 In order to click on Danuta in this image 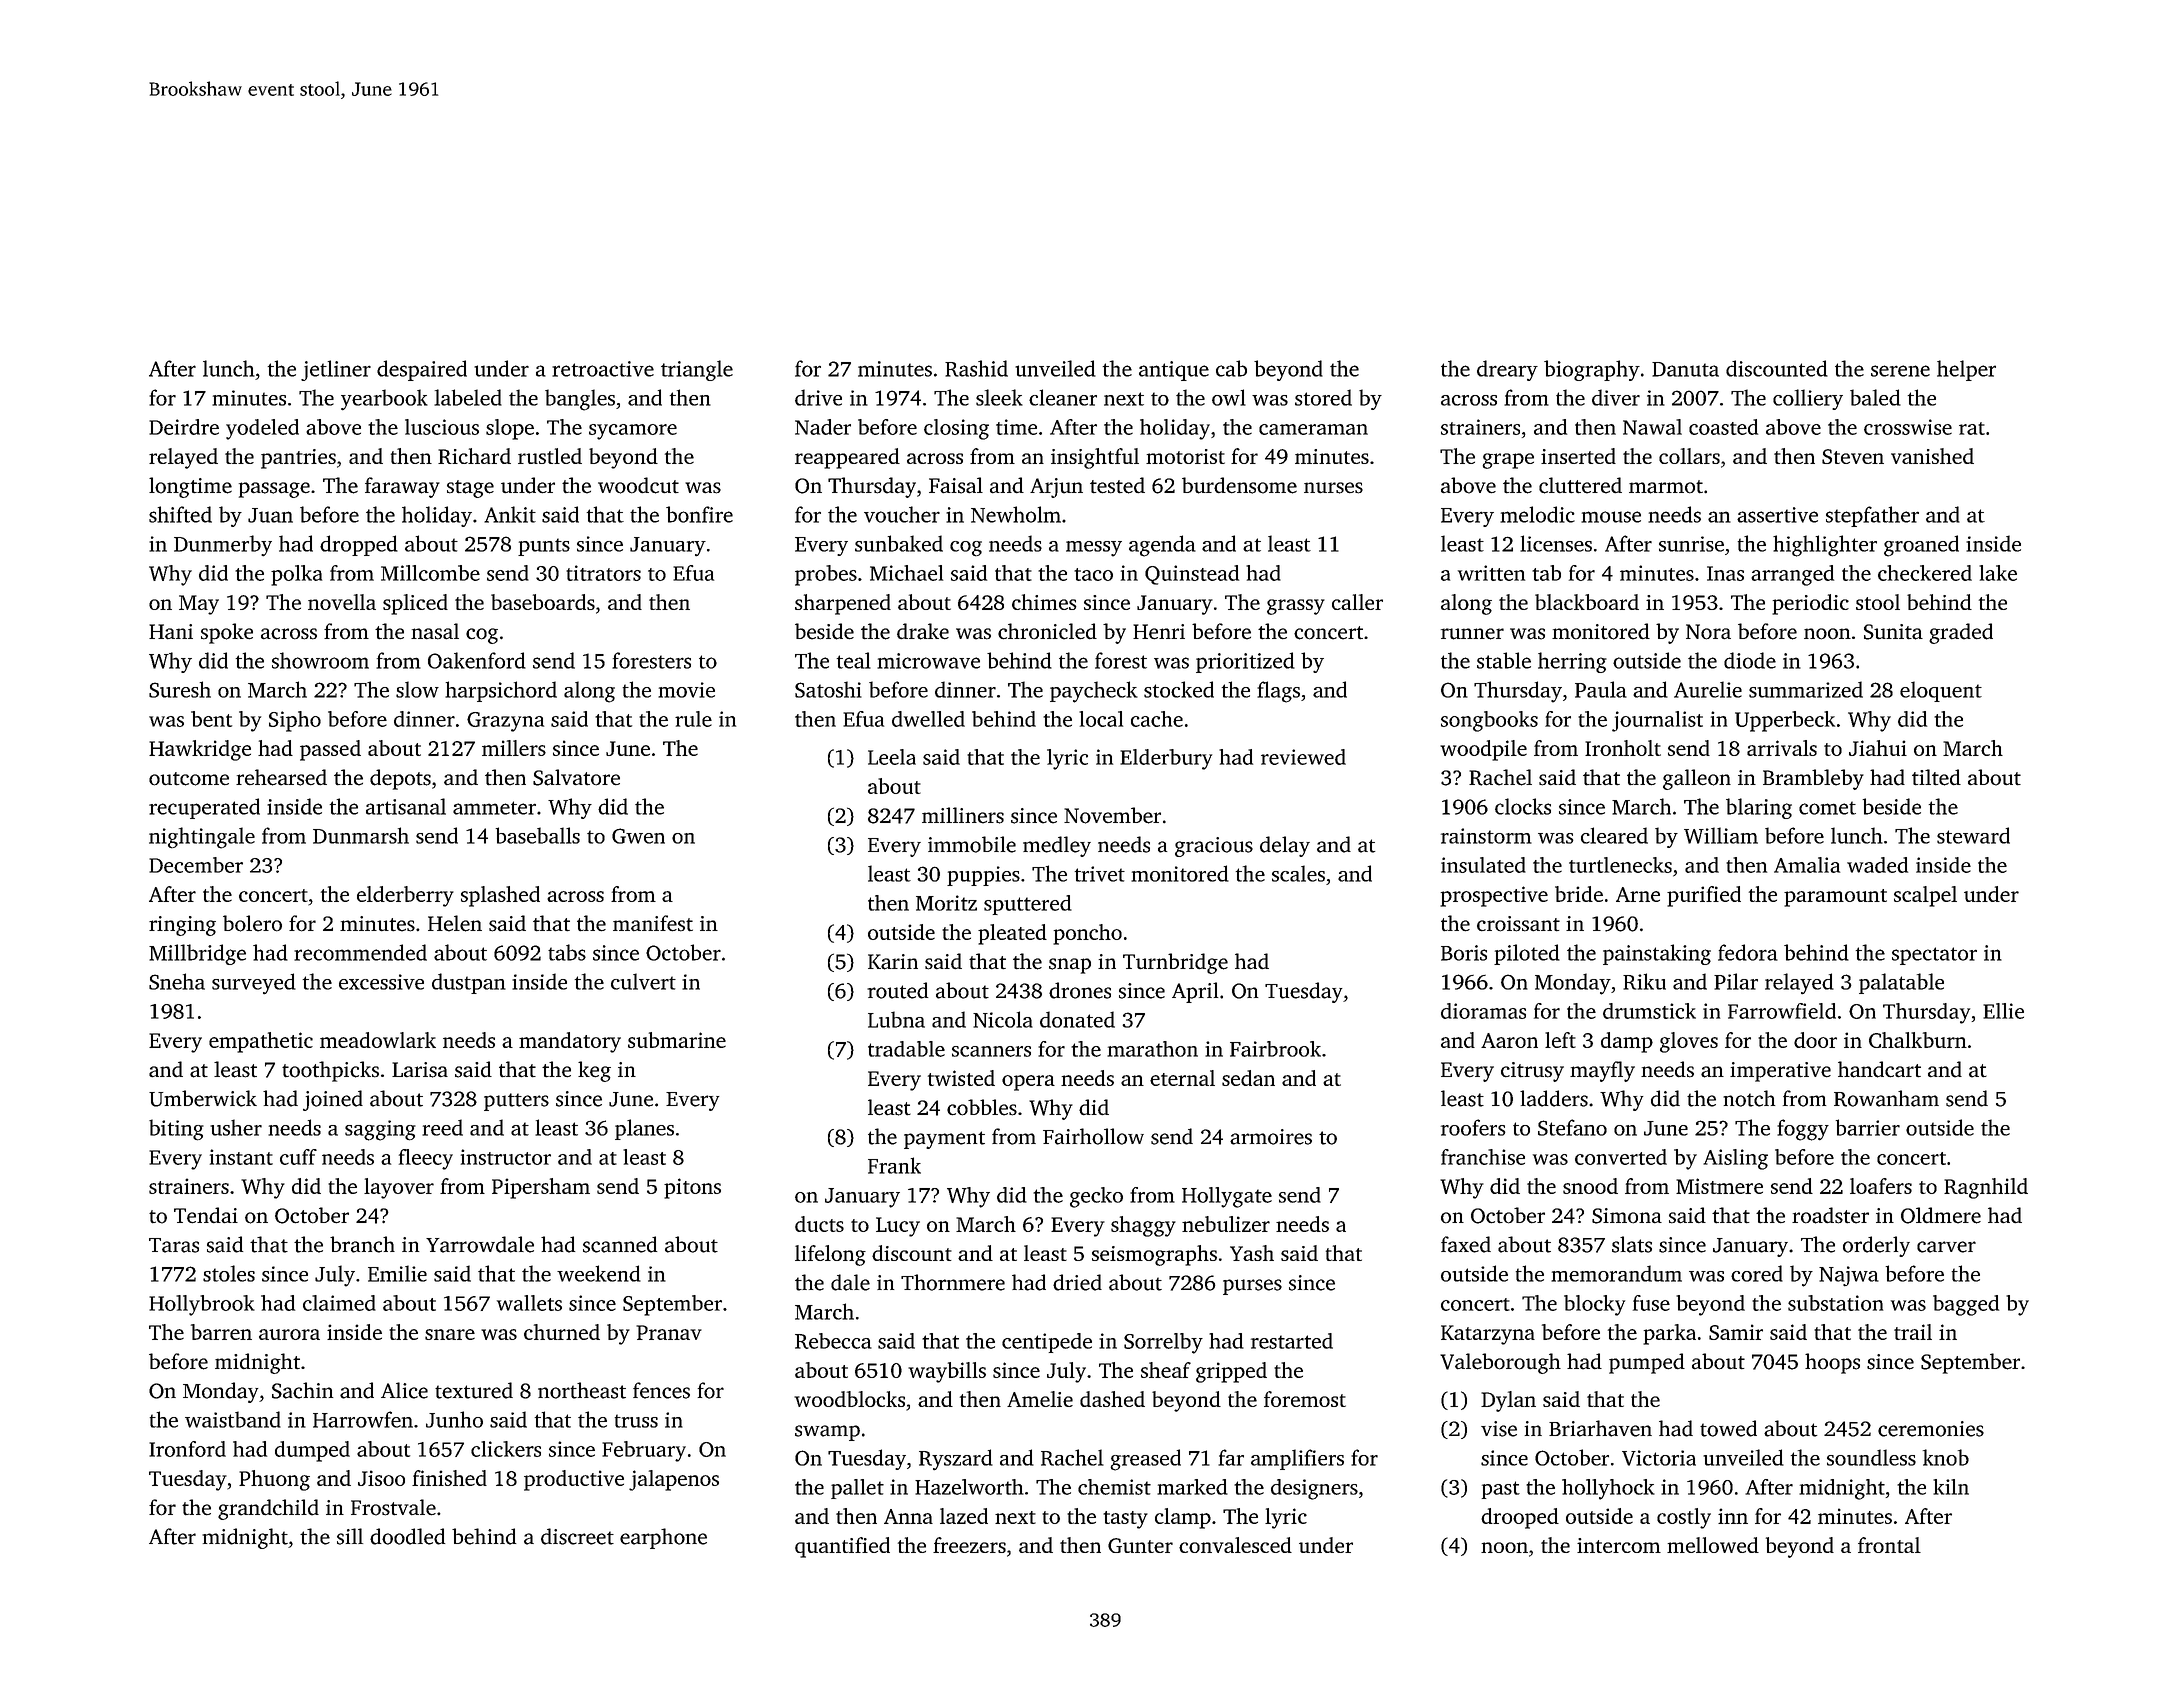, I will do `click(1685, 369)`.
